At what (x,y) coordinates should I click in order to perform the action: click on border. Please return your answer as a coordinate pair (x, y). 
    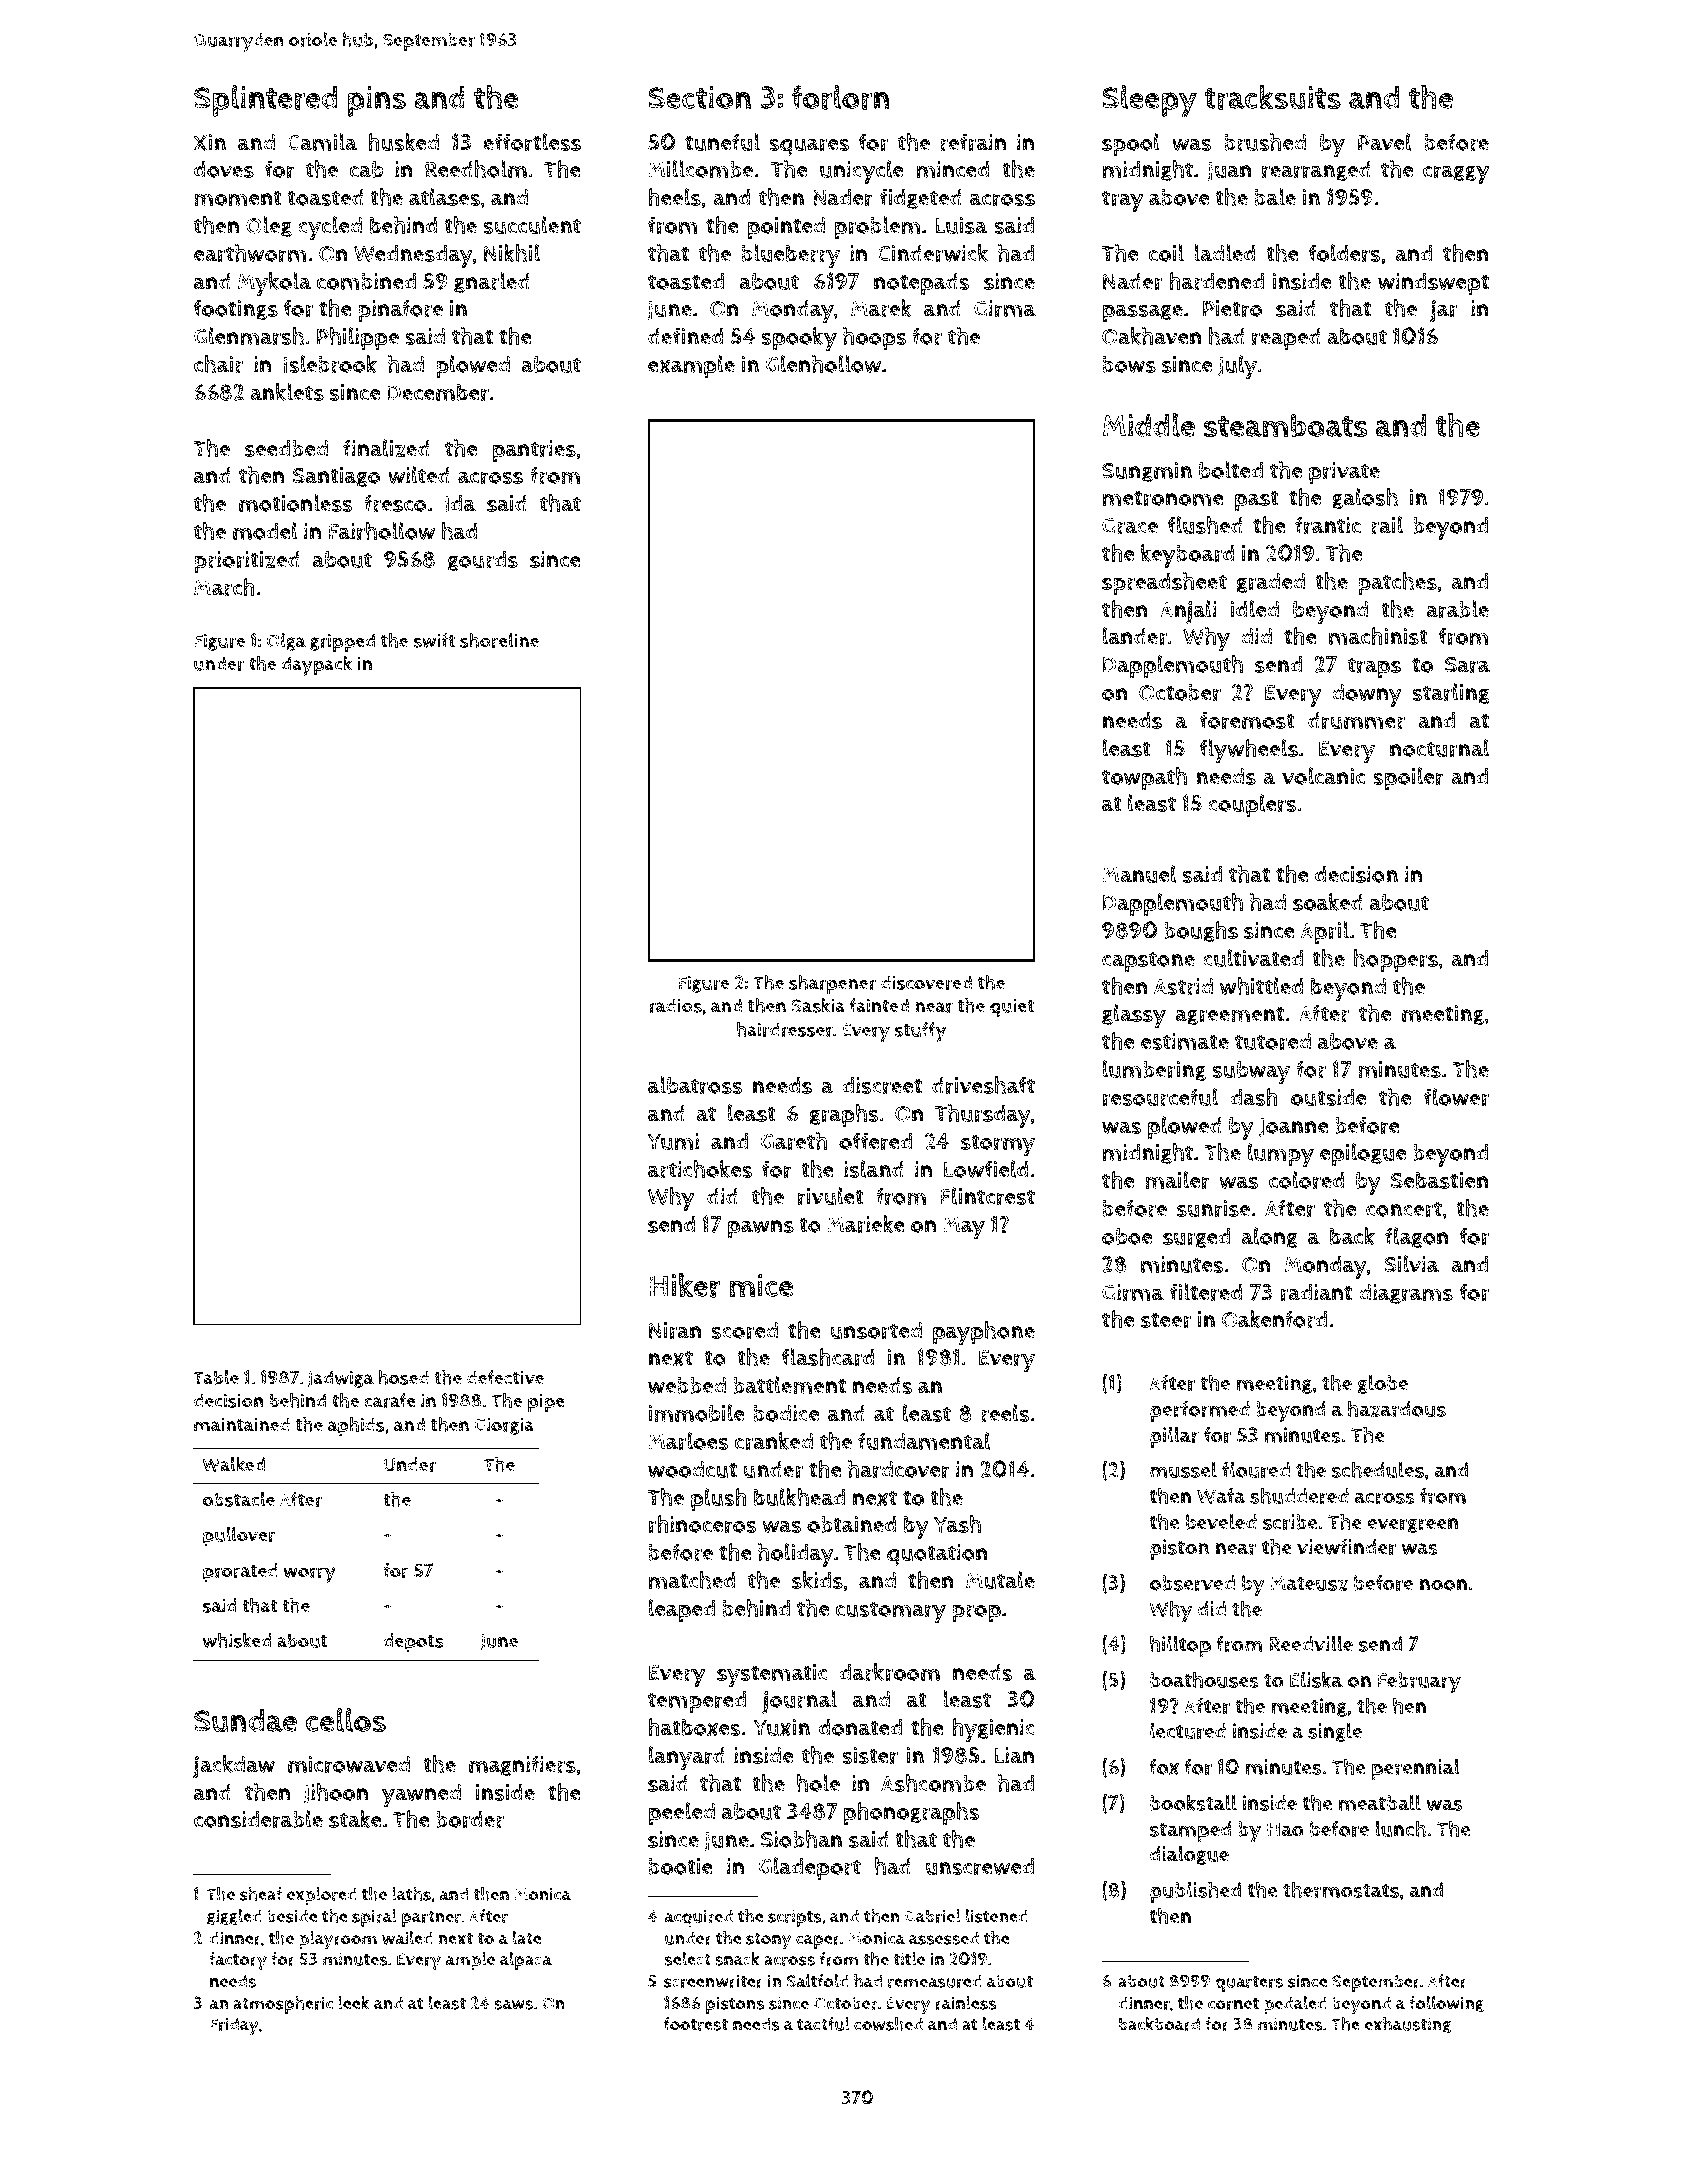
    Looking at the image, I should click on (470, 1819).
